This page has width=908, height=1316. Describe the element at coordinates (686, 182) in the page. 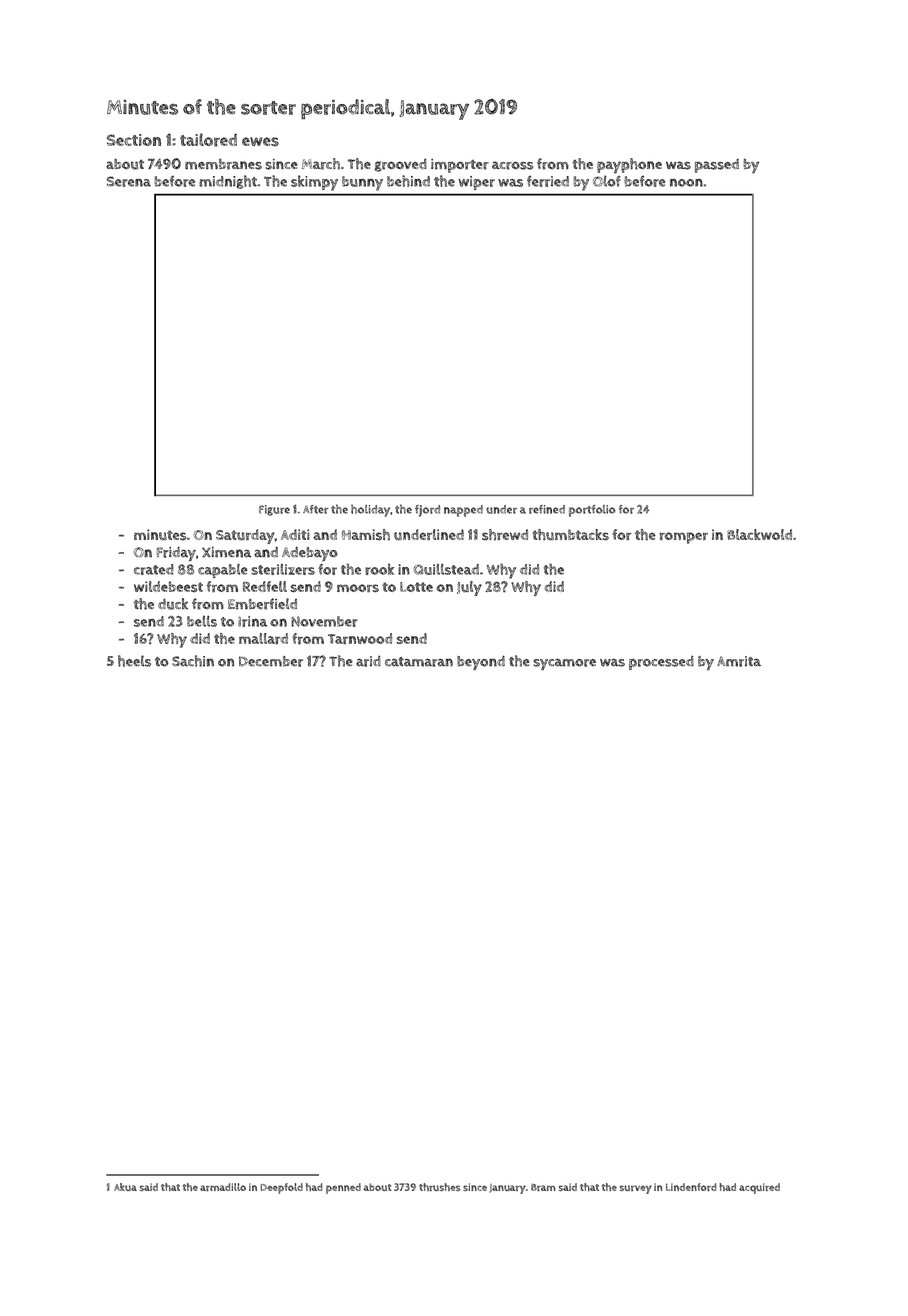

I see `noon` at that location.
